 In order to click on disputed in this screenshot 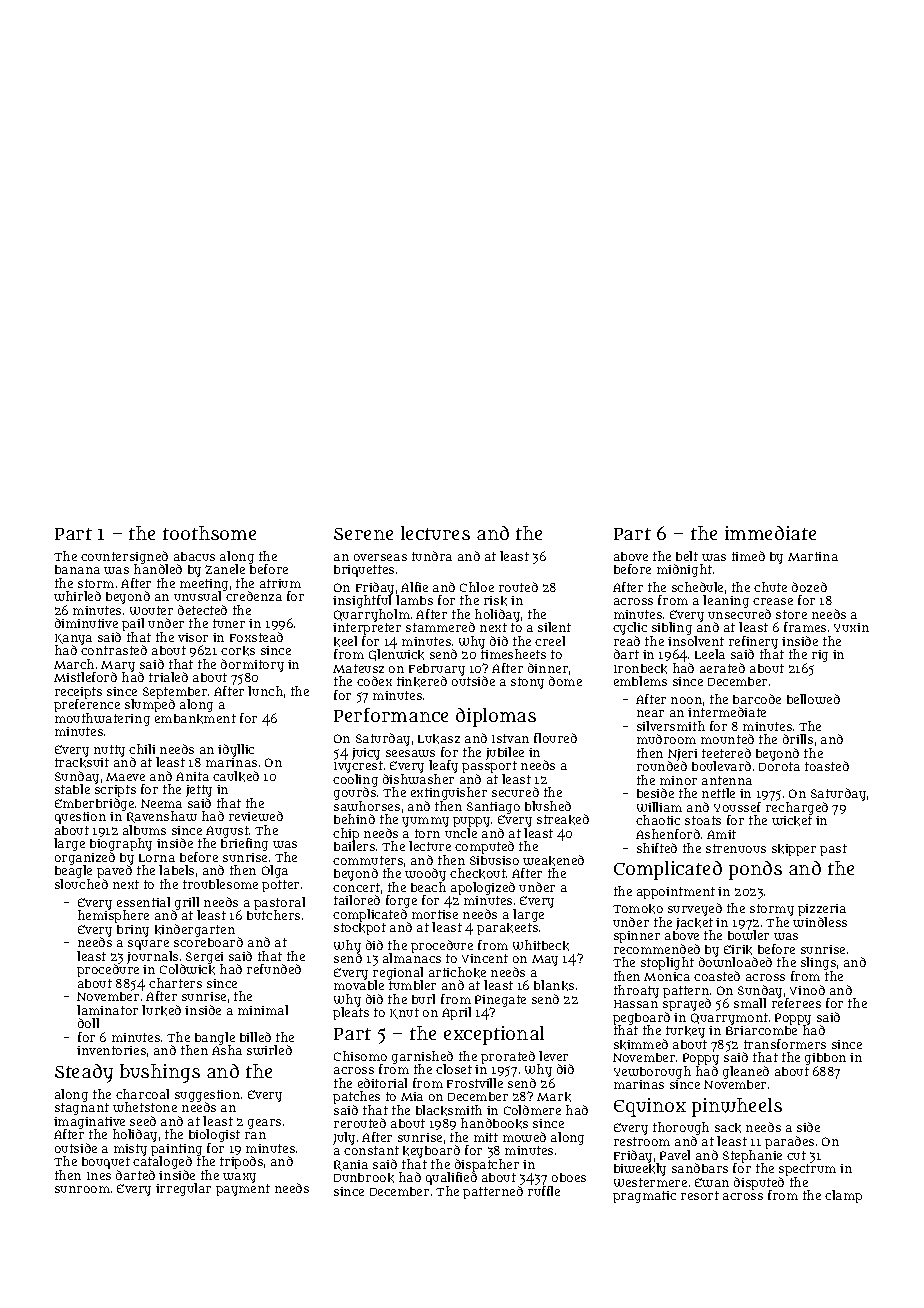, I will do `click(759, 1183)`.
